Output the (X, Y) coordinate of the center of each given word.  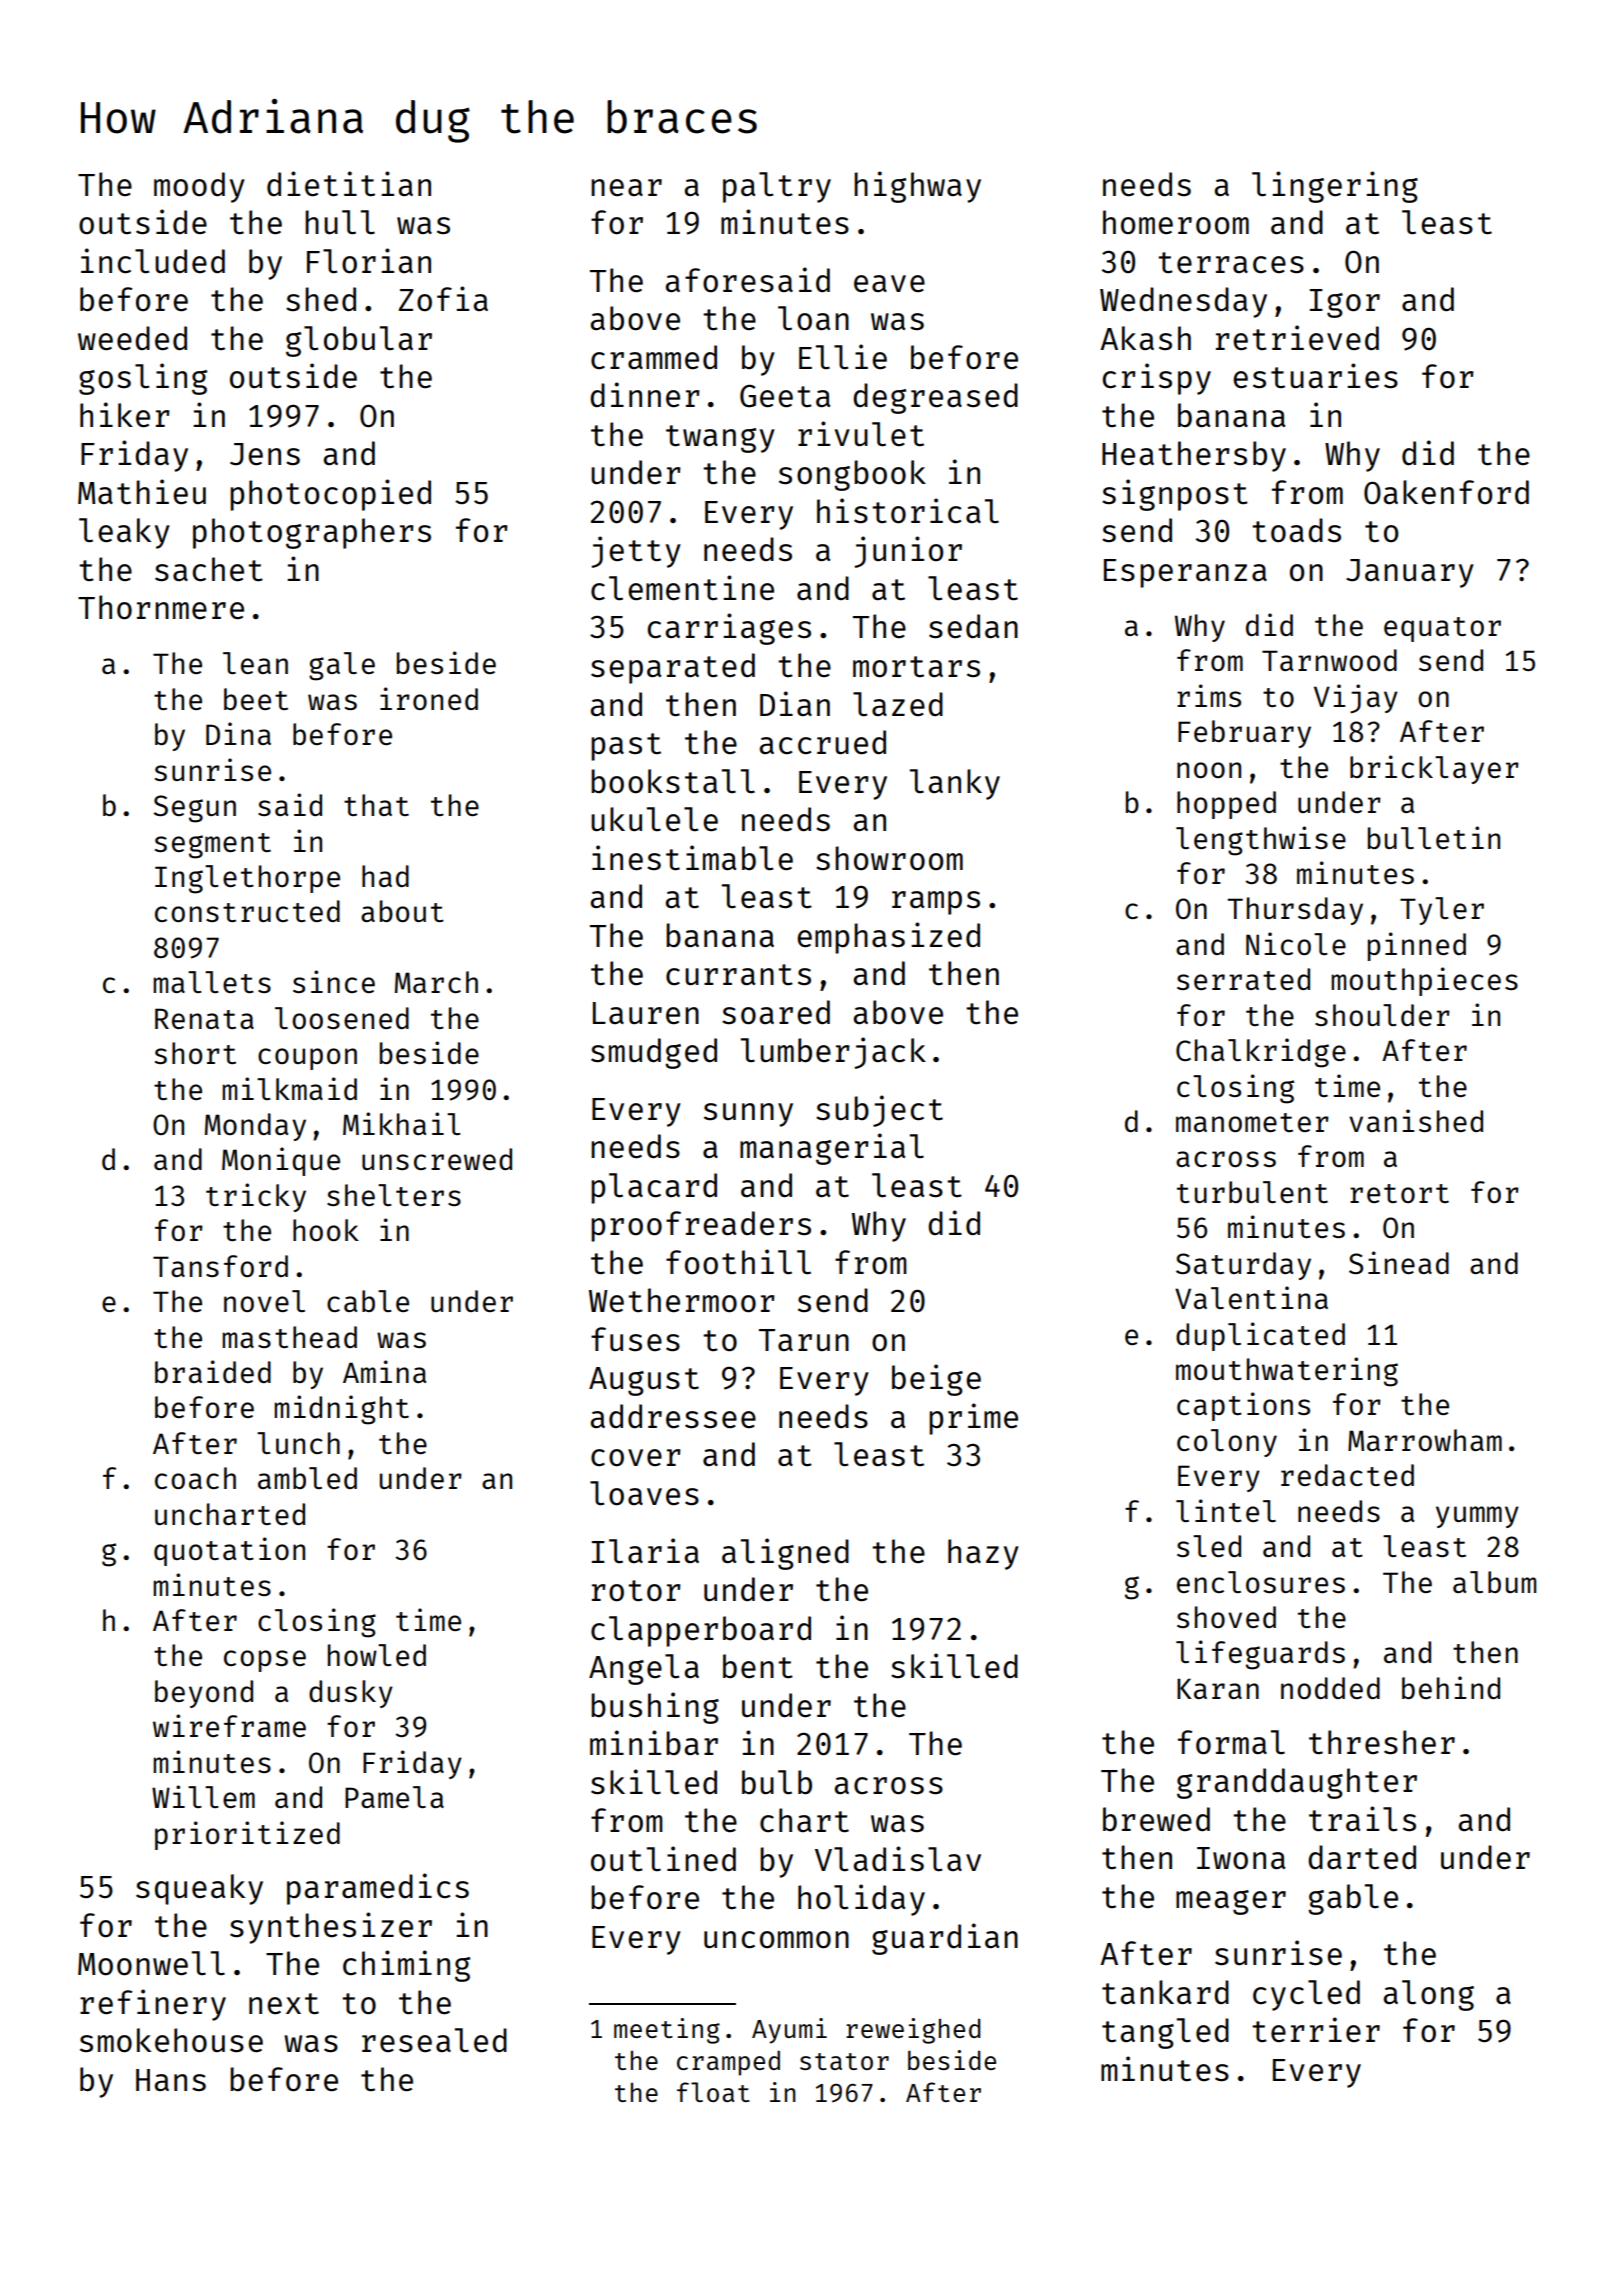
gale (342, 666)
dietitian (349, 184)
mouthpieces (1424, 981)
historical (908, 511)
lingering (1335, 187)
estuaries (1315, 376)
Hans (171, 2080)
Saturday (1243, 1266)
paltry (777, 187)
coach (195, 1478)
